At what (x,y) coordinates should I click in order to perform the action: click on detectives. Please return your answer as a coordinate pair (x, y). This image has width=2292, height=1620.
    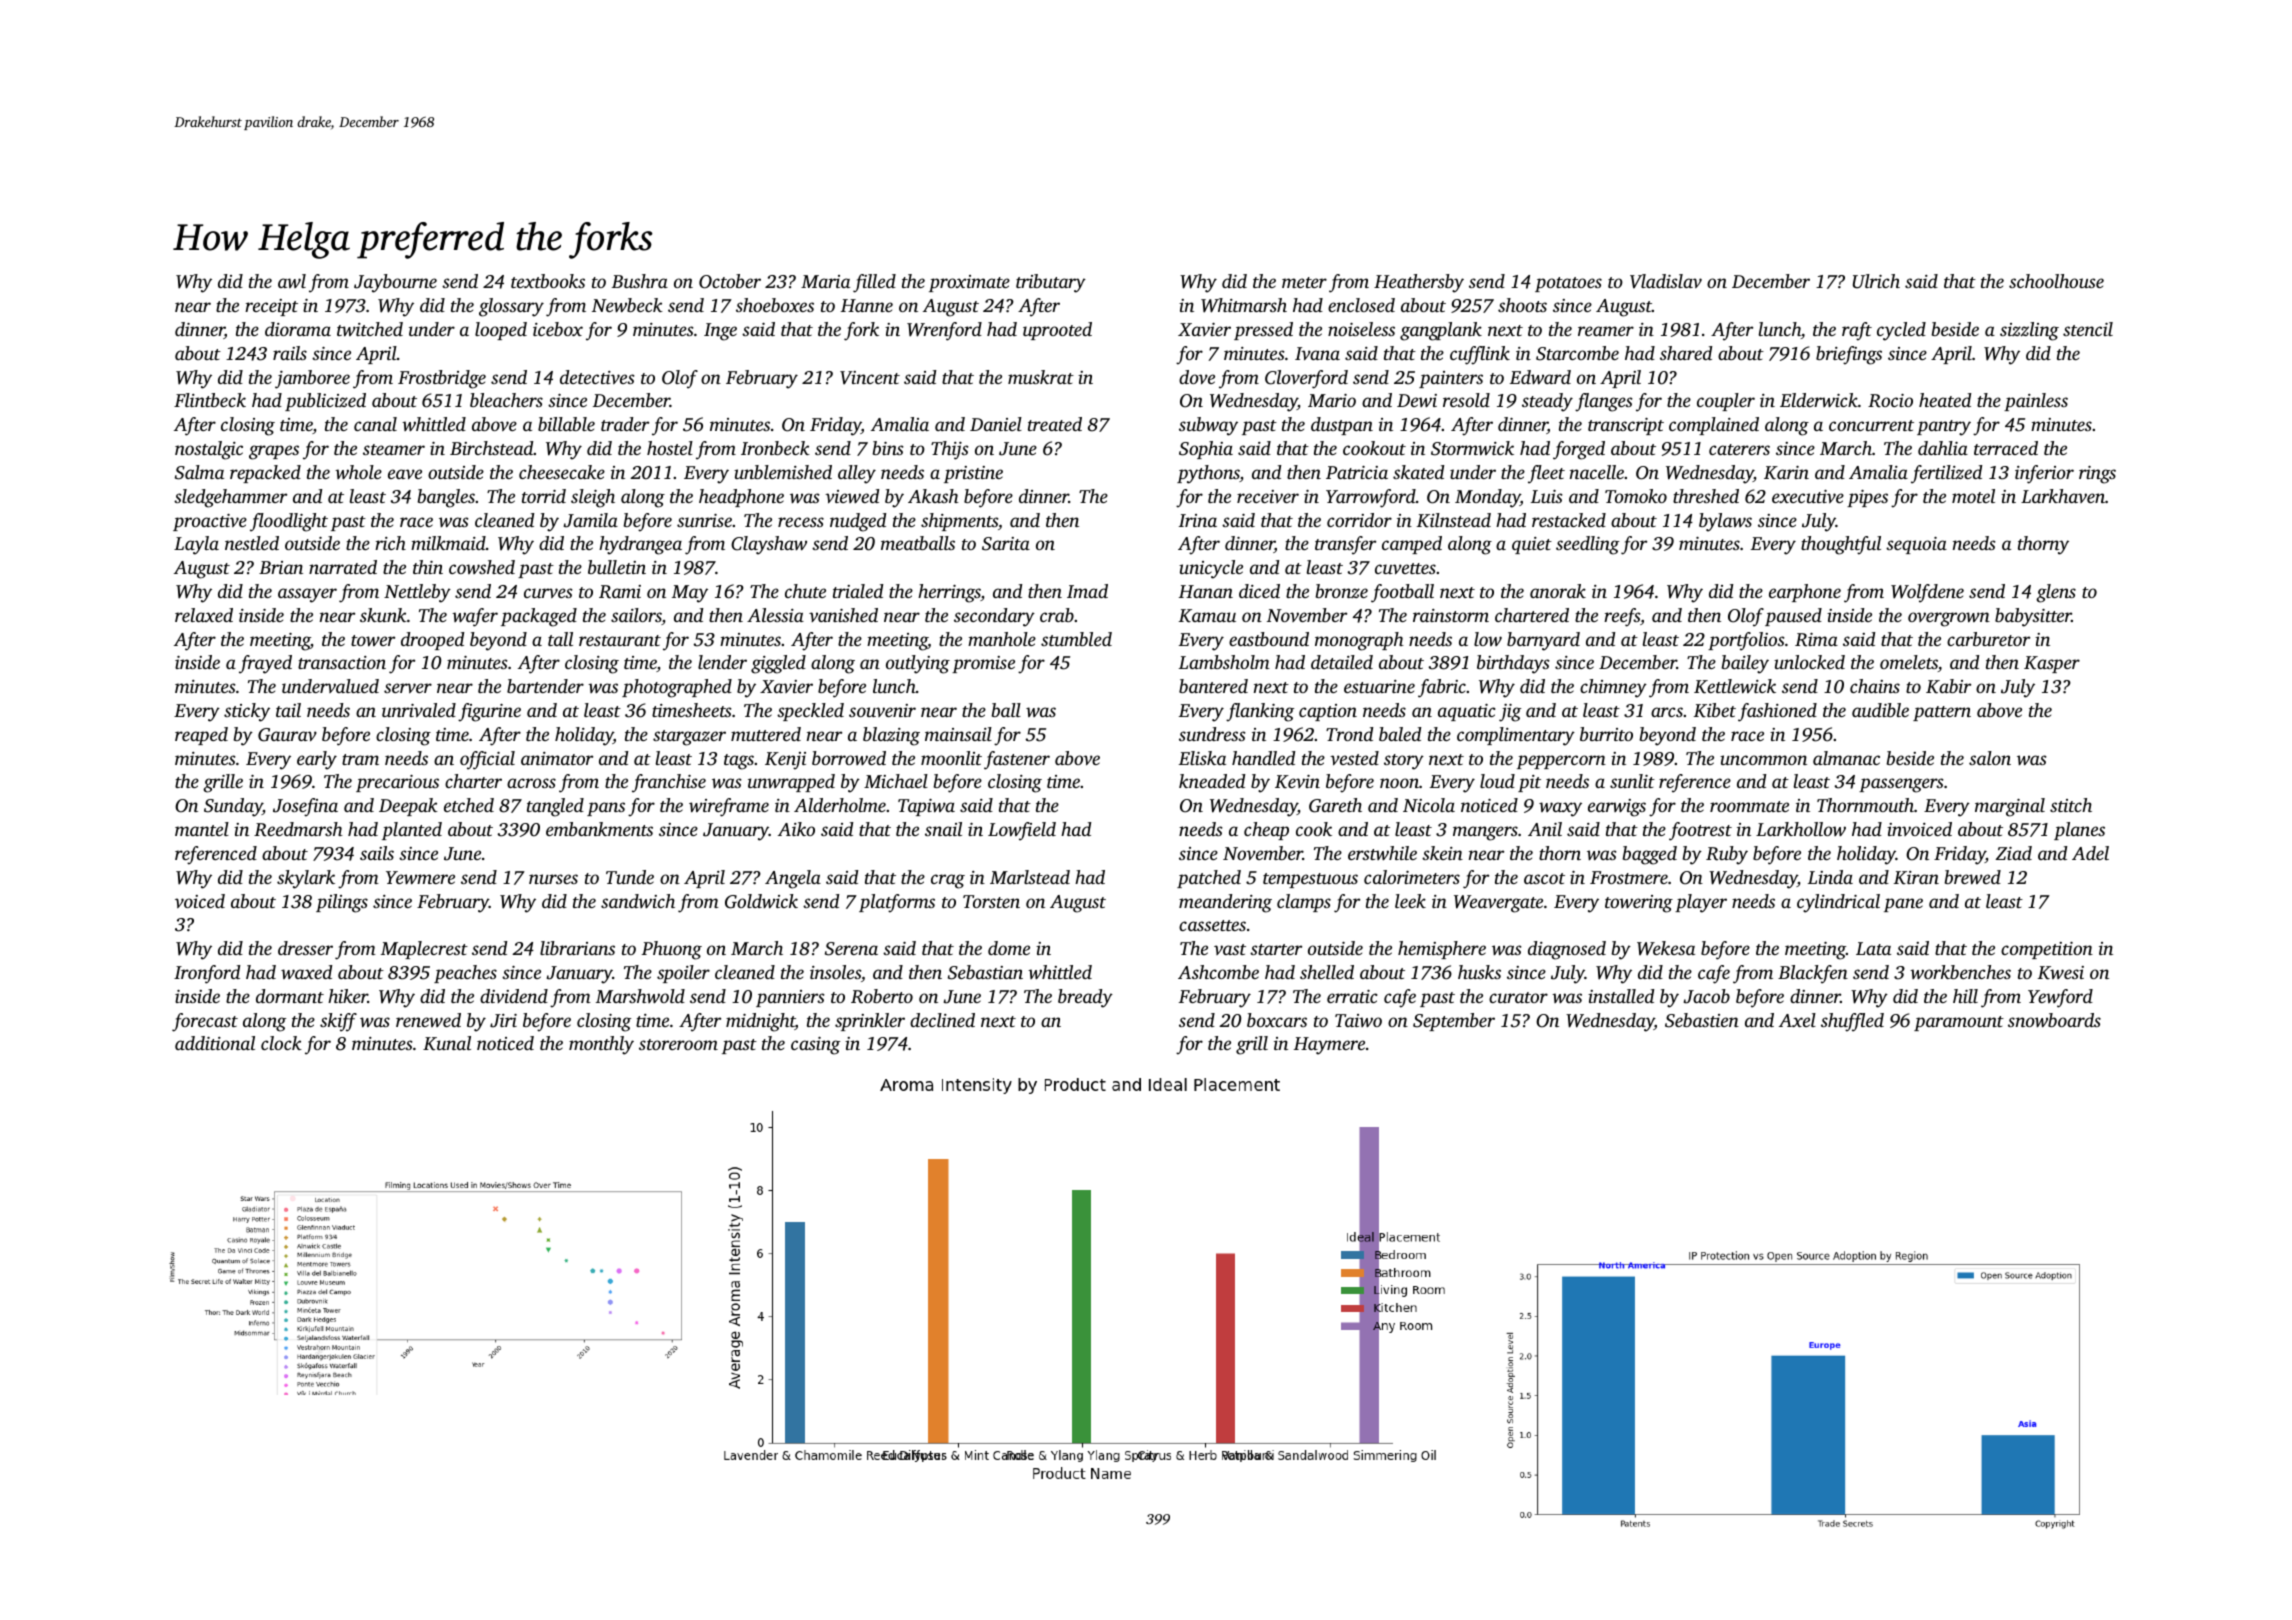
    Looking at the image, I should click on (597, 377).
